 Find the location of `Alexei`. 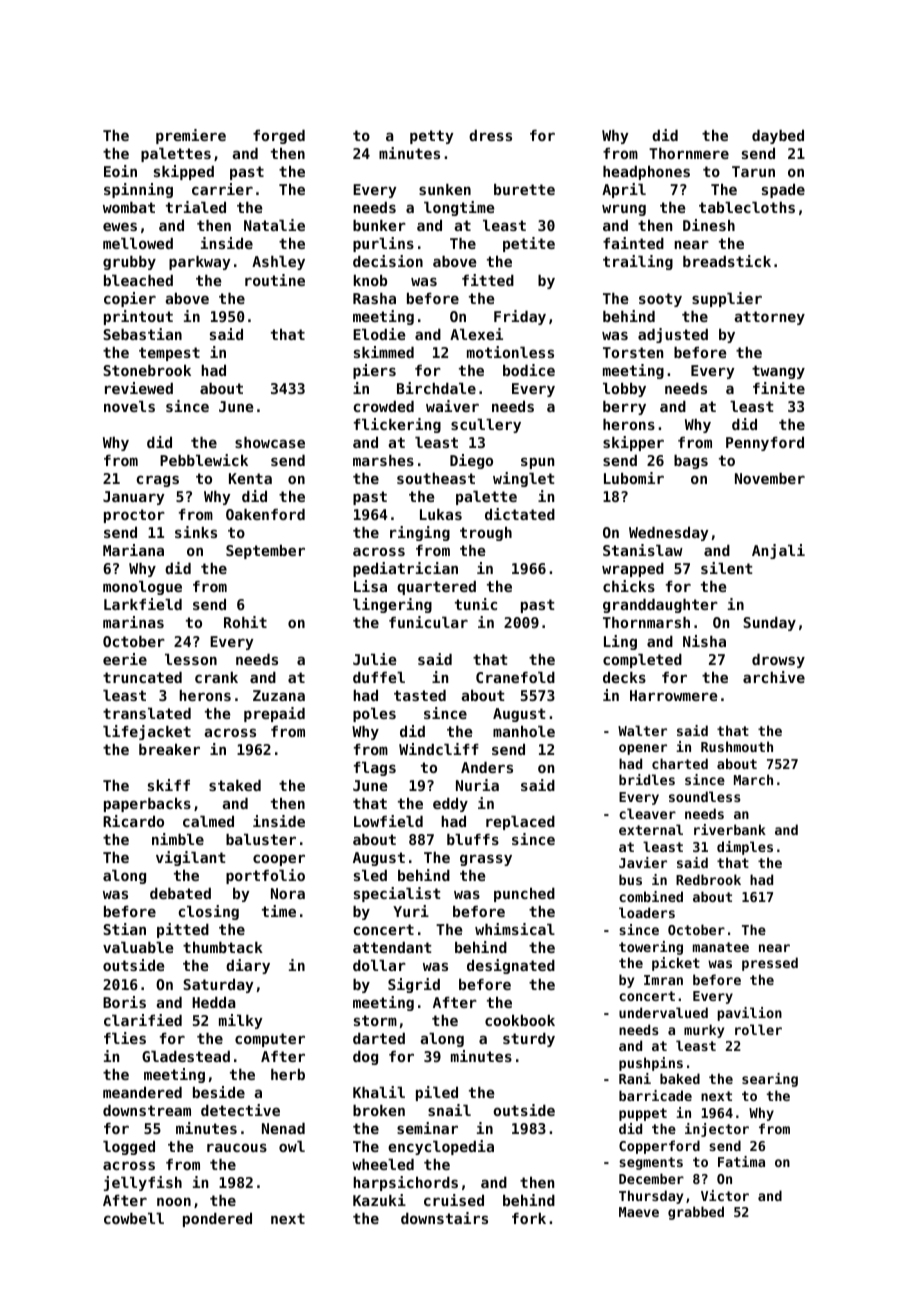

Alexei is located at coordinates (476, 334).
